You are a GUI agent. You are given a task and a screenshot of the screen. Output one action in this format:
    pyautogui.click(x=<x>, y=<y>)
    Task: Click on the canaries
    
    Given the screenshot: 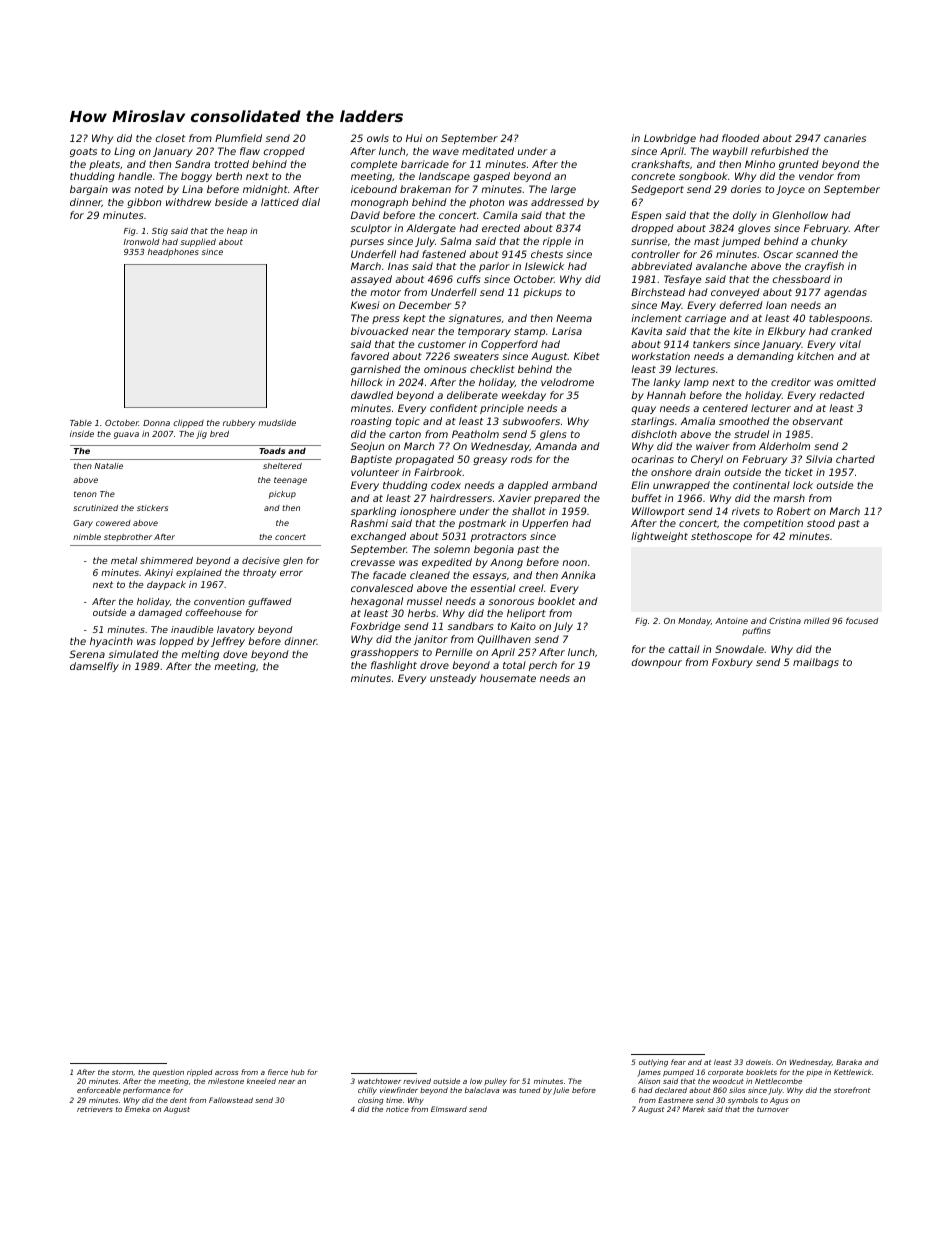 What is the action you would take?
    pyautogui.click(x=845, y=138)
